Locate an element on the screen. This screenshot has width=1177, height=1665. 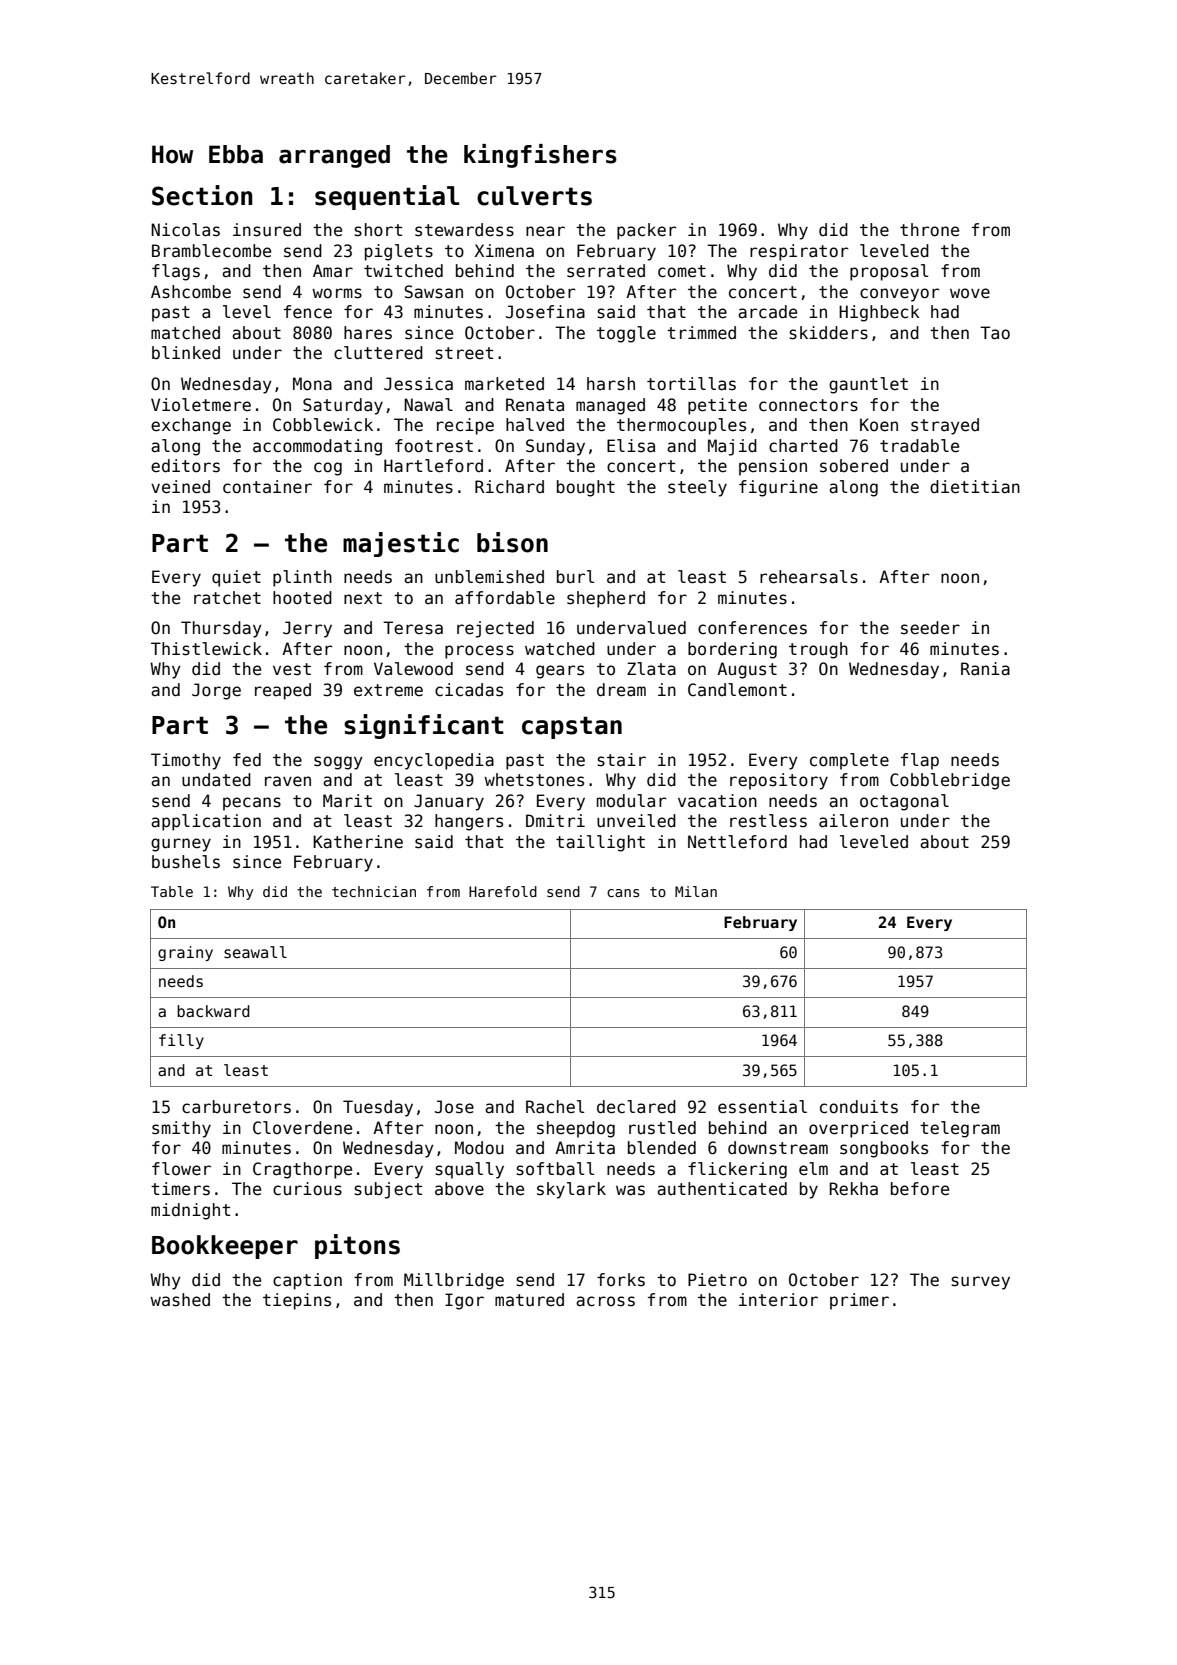
throne is located at coordinates (929, 230).
